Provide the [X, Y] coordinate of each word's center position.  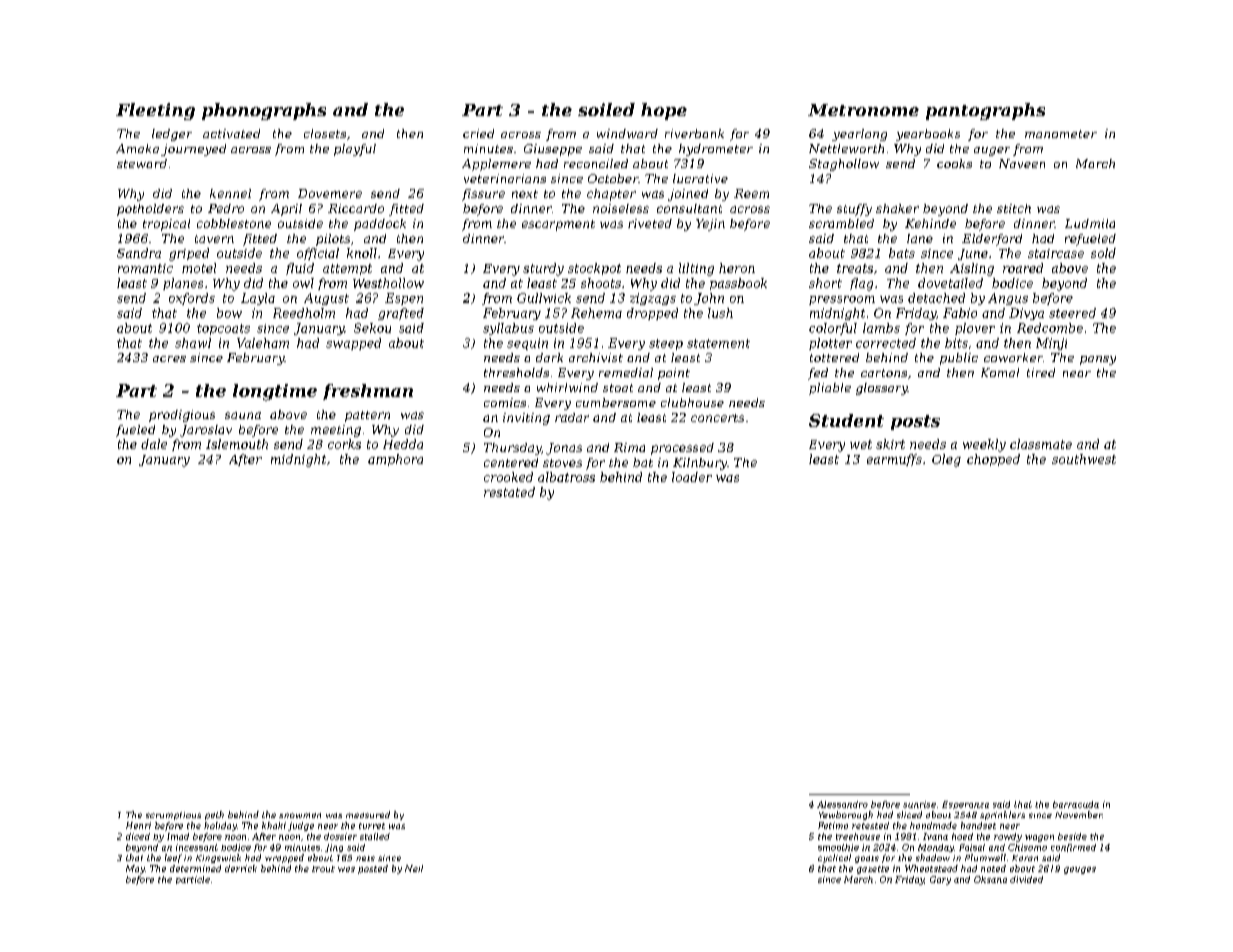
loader [692, 477]
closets [325, 133]
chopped [993, 460]
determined [195, 868]
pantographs [985, 111]
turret [372, 826]
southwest [1084, 459]
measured [368, 814]
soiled [606, 109]
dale [154, 444]
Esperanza [965, 805]
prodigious [182, 416]
